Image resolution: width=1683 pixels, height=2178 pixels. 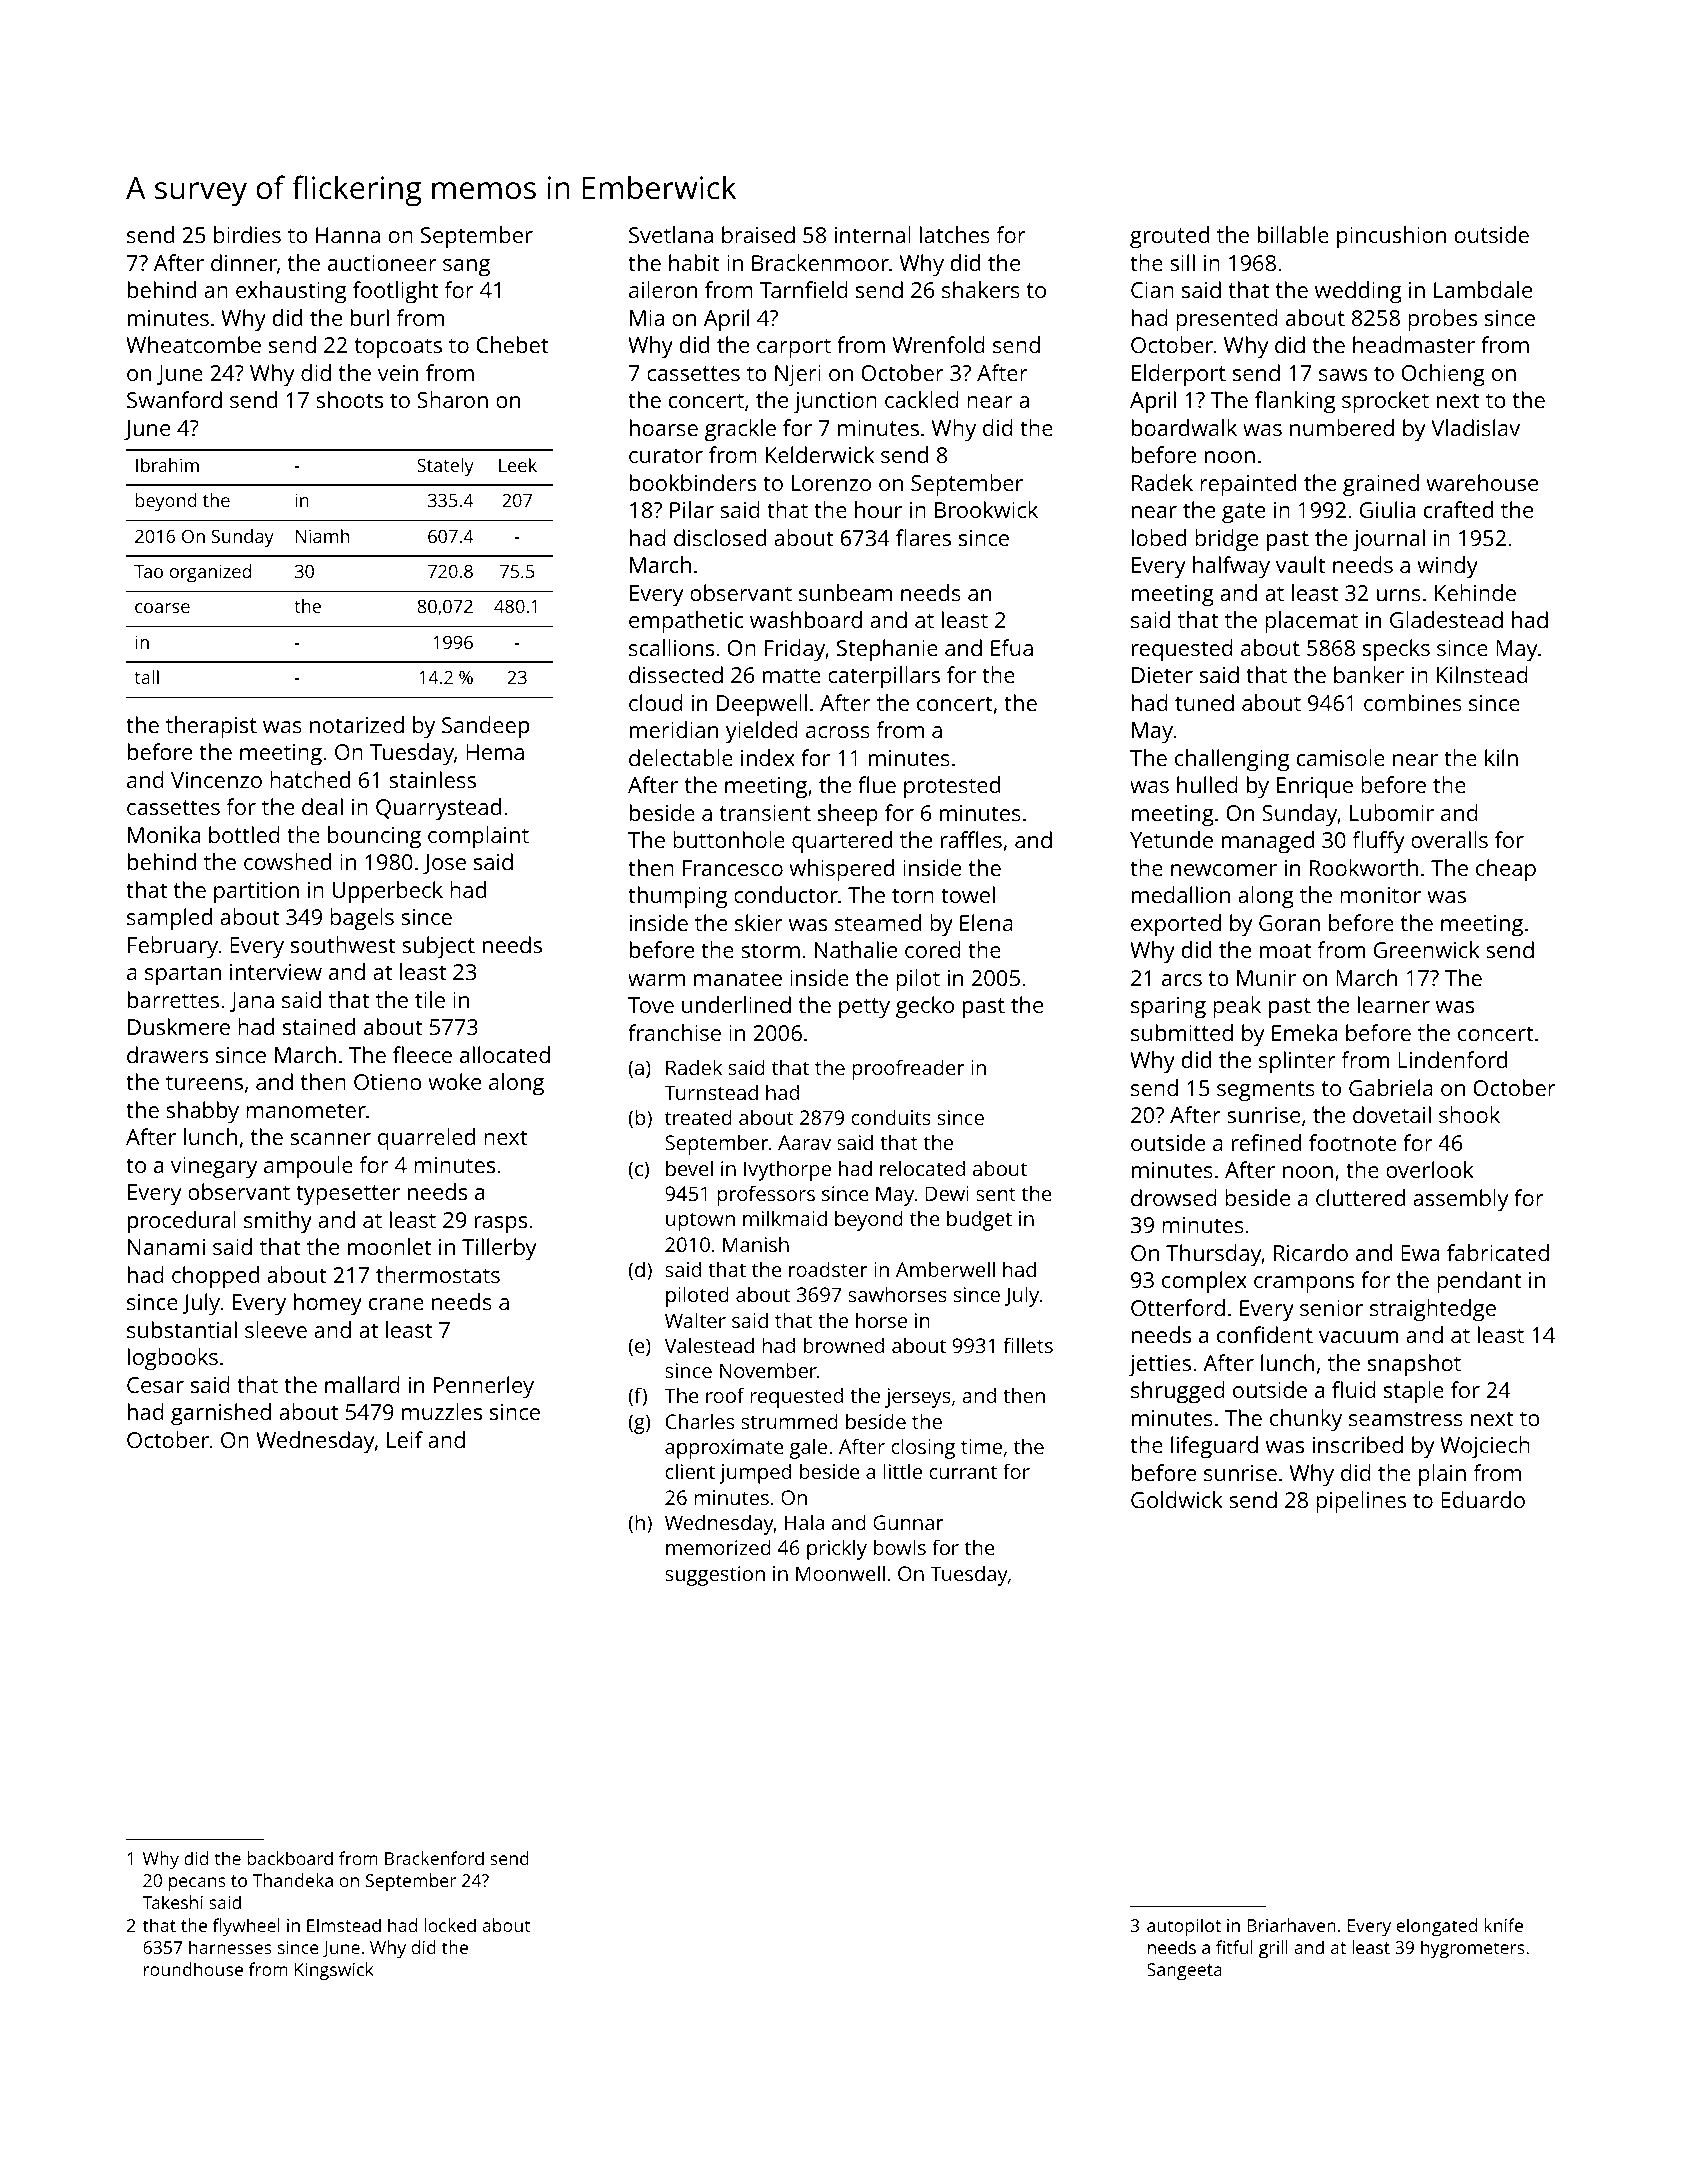 I want to click on placemat, so click(x=1311, y=622).
